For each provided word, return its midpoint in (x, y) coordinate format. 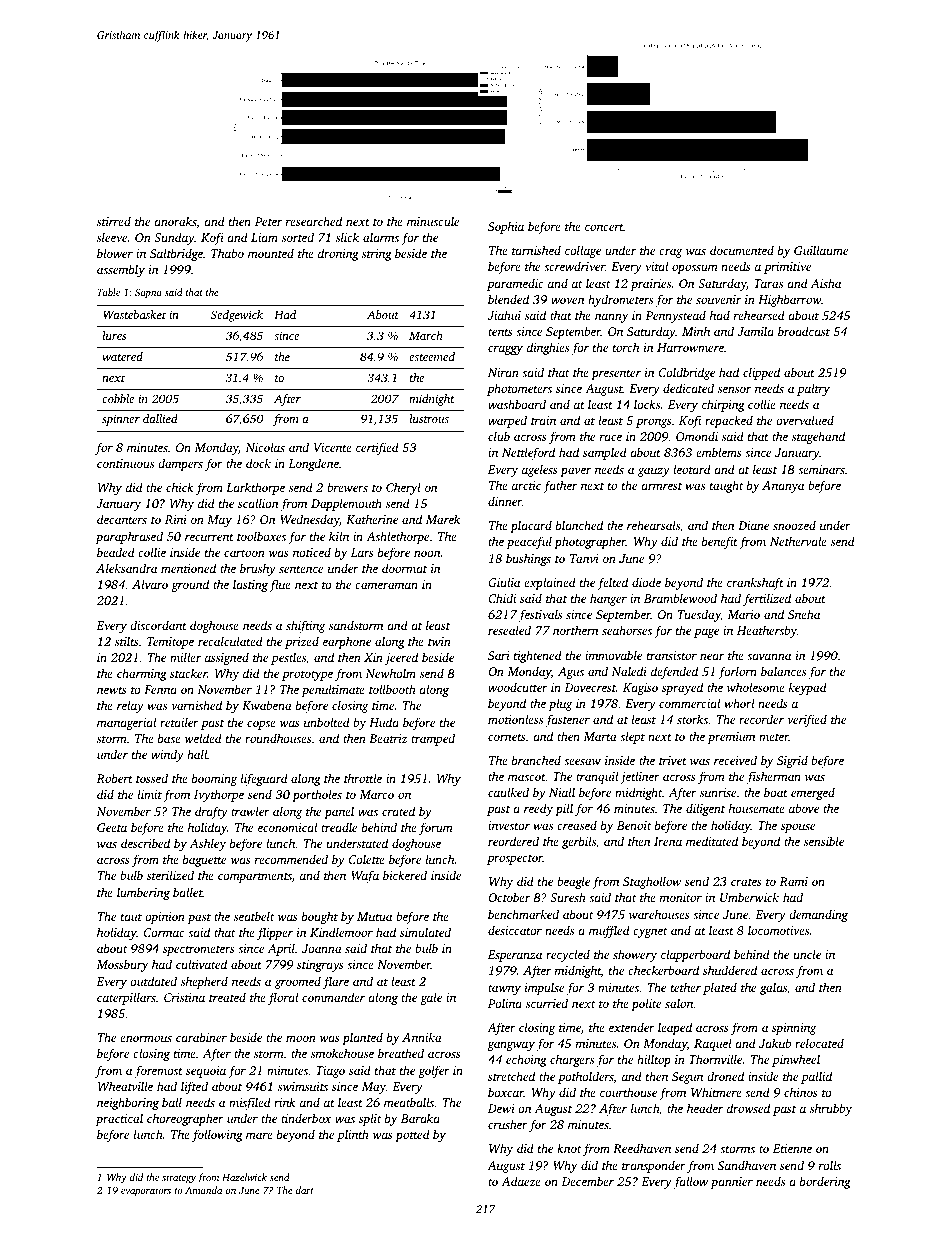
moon (301, 1038)
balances (783, 671)
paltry (813, 389)
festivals (540, 615)
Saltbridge (176, 254)
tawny (504, 989)
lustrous (429, 418)
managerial (126, 723)
